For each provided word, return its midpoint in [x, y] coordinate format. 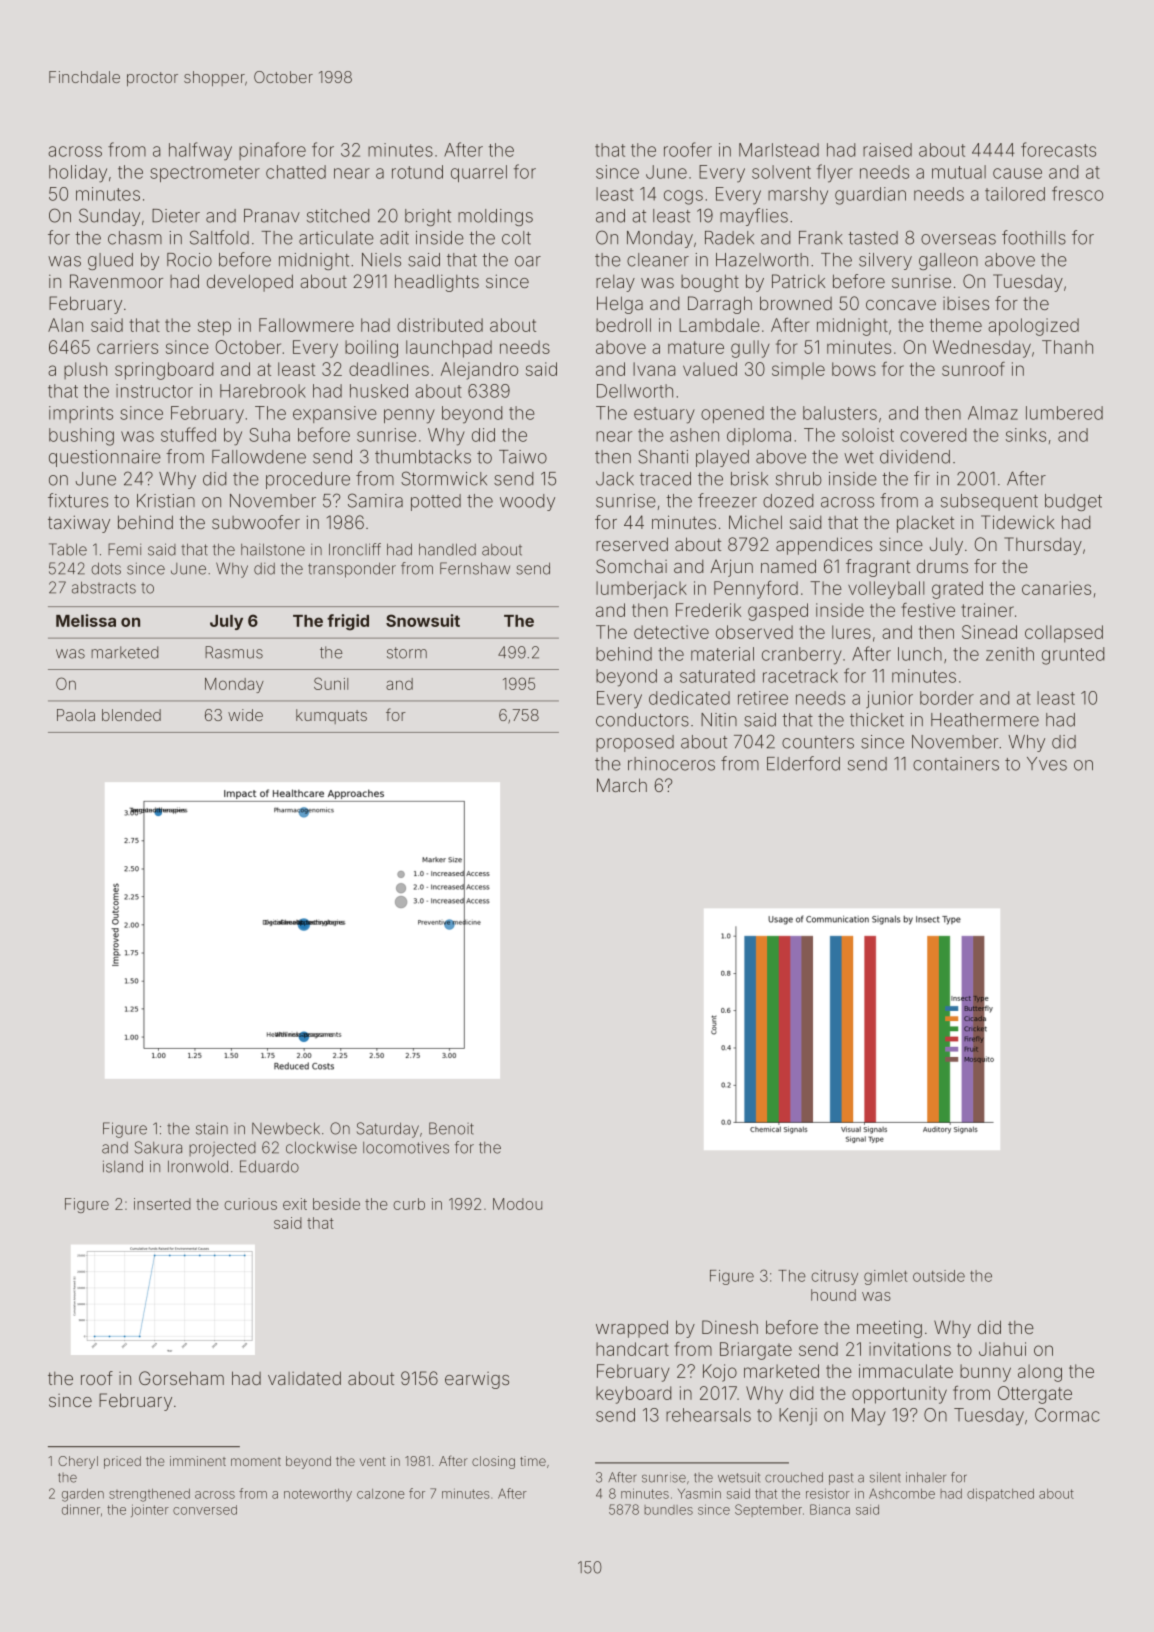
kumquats [331, 716]
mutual [959, 172]
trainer [987, 610]
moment [256, 1461]
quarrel [479, 173]
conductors [642, 720]
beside [336, 1204]
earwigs [477, 1380]
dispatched [1000, 1494]
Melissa [86, 620]
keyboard [633, 1395]
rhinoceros [671, 764]
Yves [1047, 764]
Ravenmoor [116, 281]
